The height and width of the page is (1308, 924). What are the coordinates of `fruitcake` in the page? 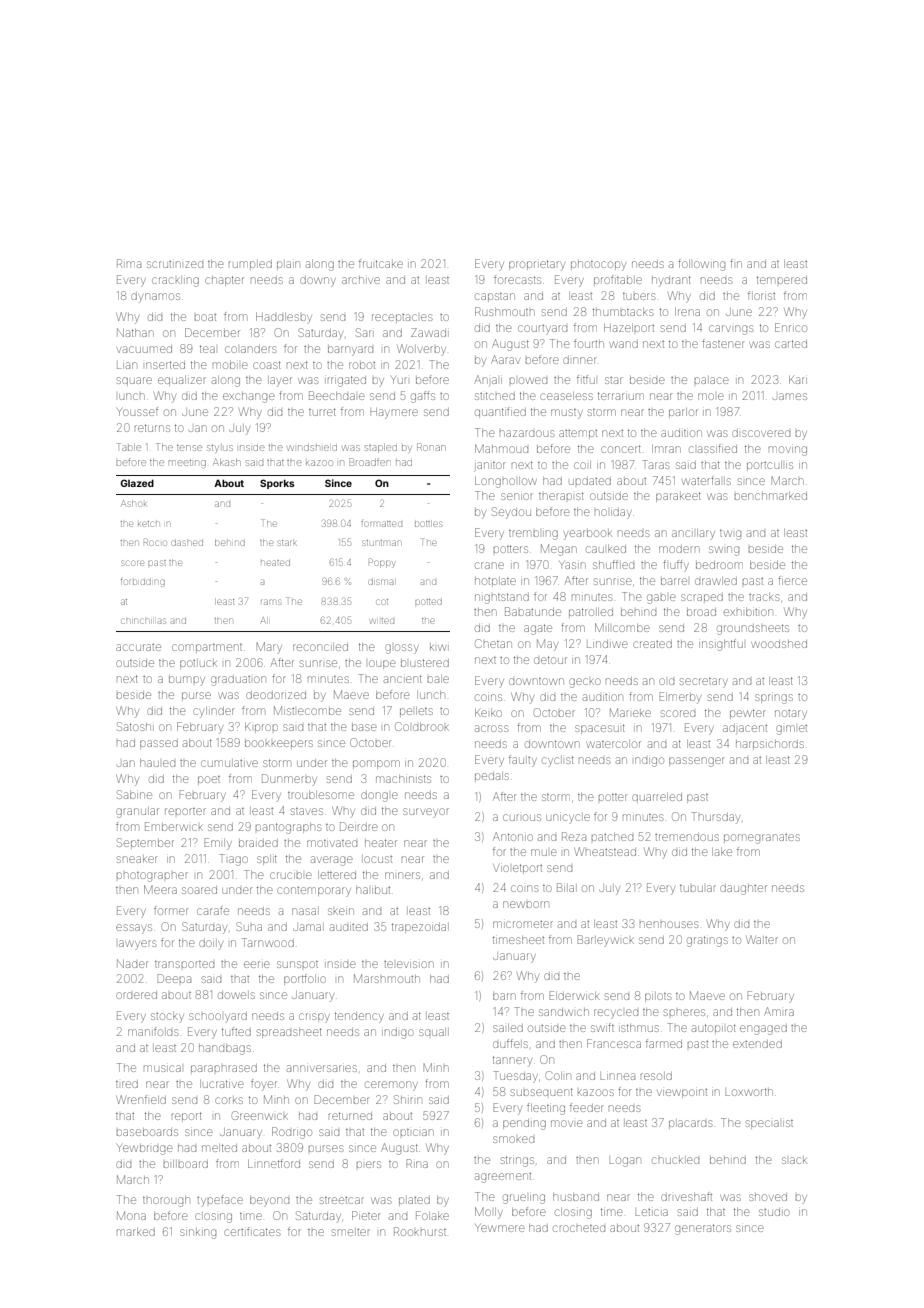 It's located at (381, 263).
